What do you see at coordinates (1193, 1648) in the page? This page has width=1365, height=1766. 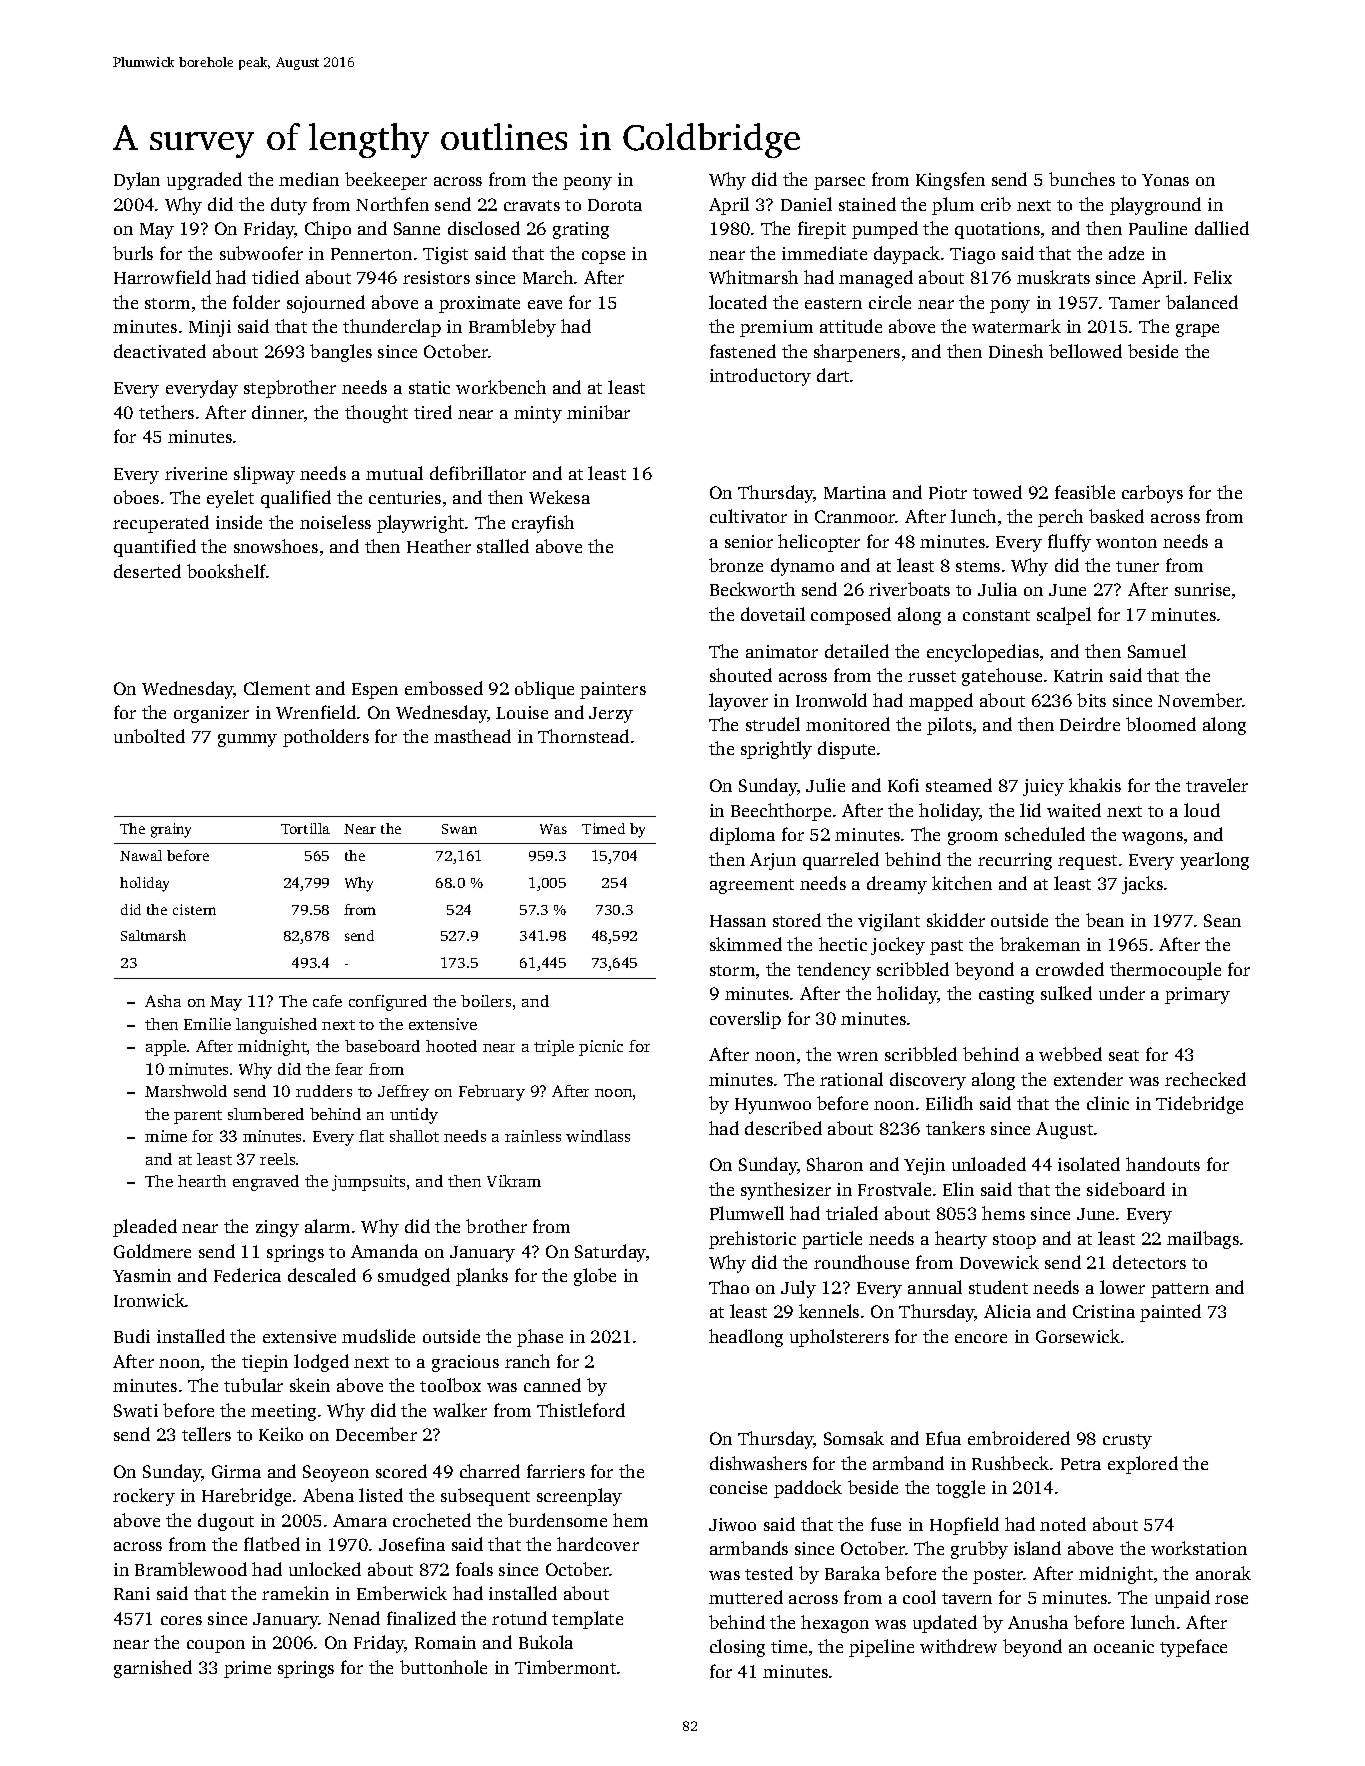 I see `typeface` at bounding box center [1193, 1648].
